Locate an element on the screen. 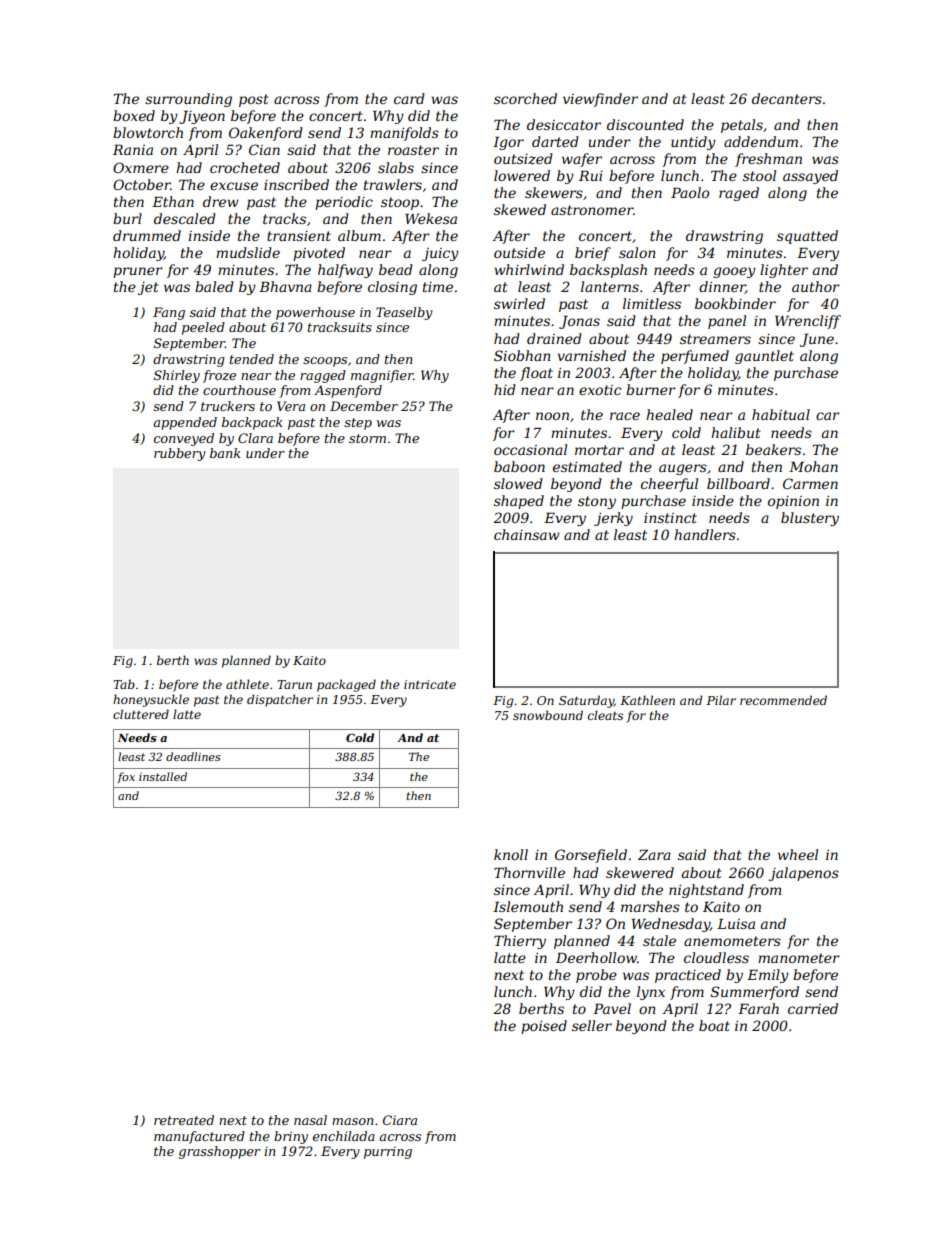 The width and height of the screenshot is (952, 1233). handlers is located at coordinates (705, 534).
